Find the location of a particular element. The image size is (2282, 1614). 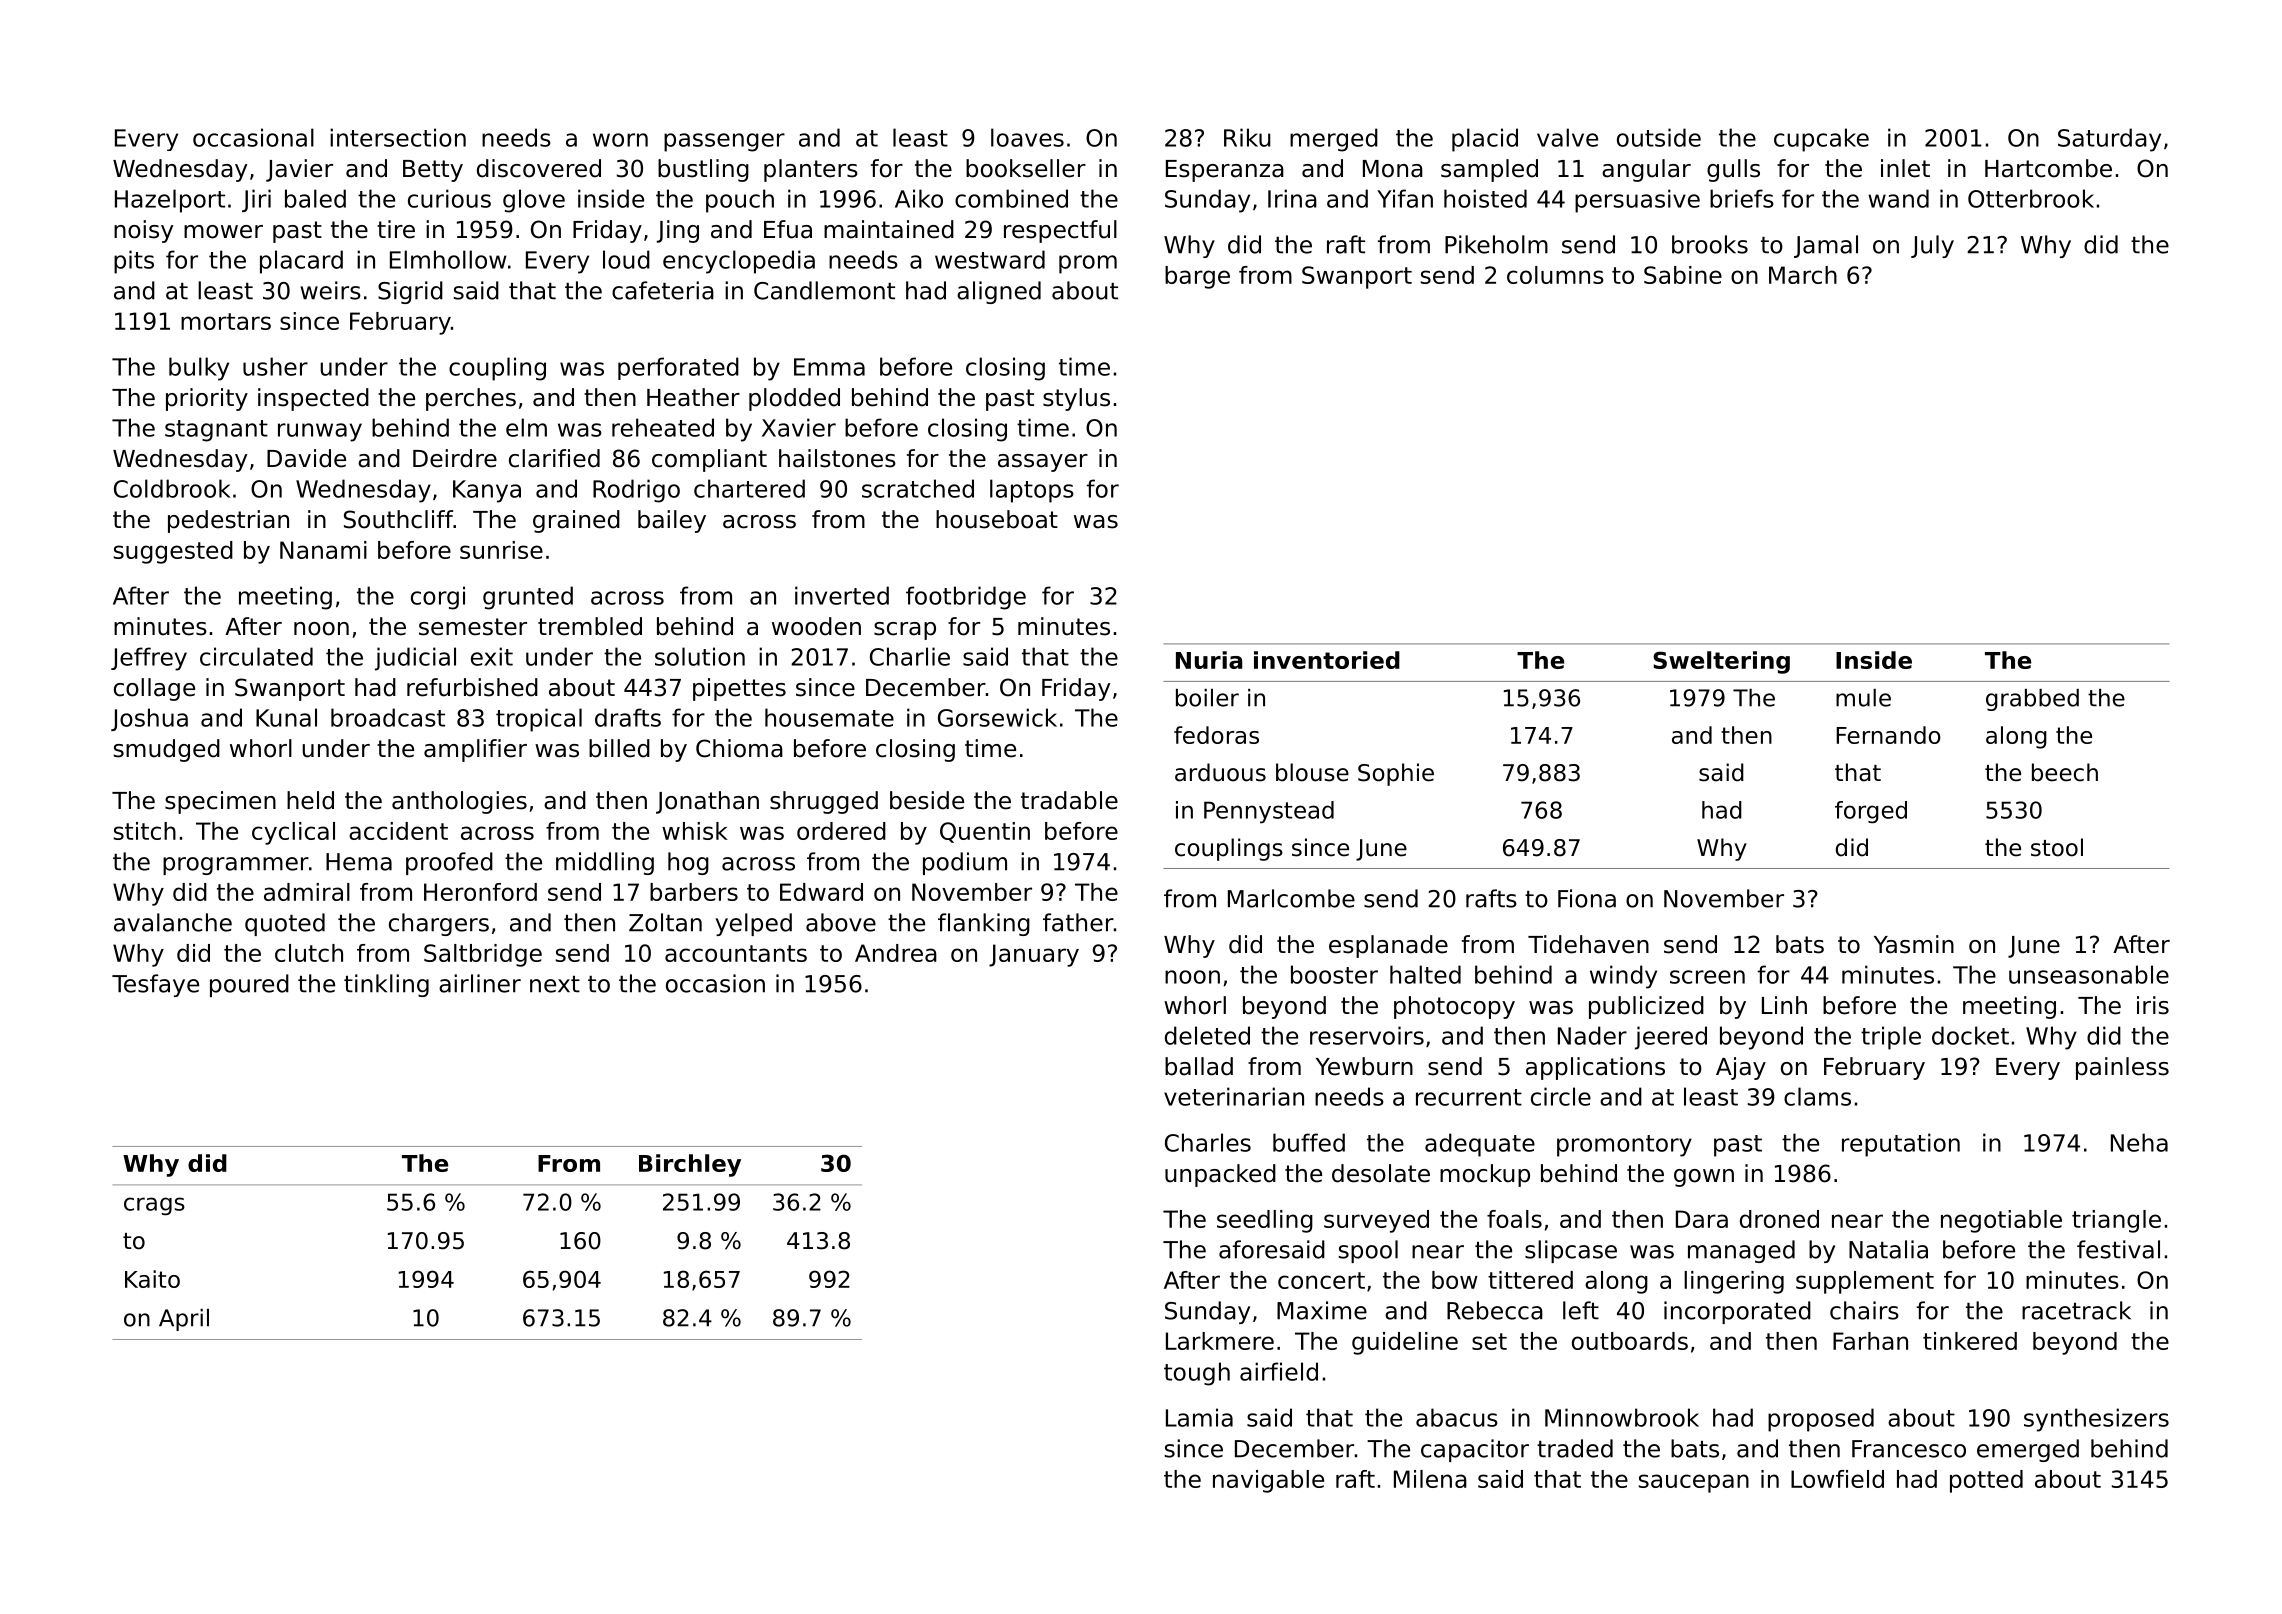

inlet is located at coordinates (1905, 168).
